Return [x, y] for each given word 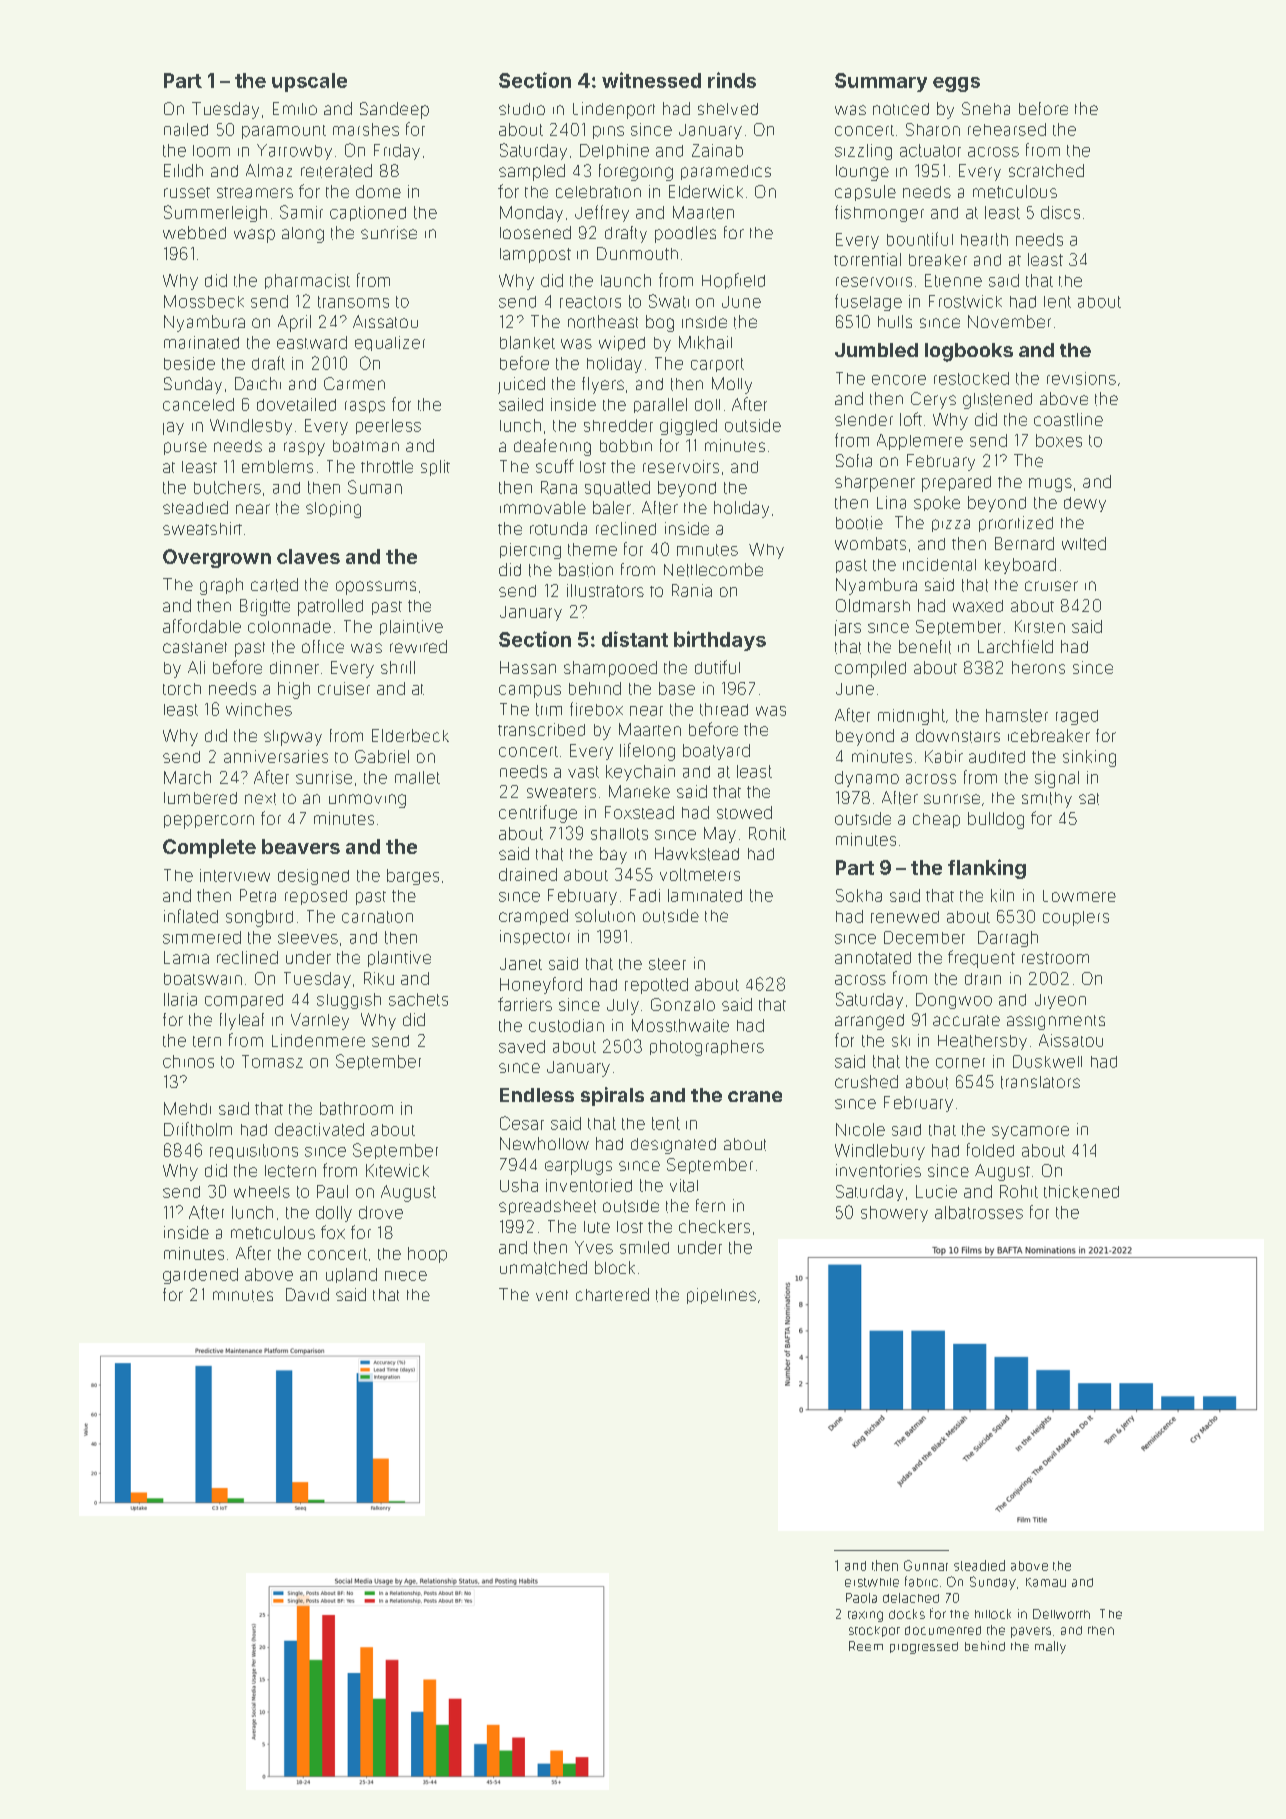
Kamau [1046, 1582]
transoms [353, 302]
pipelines [721, 1296]
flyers [603, 385]
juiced [521, 385]
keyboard [1020, 566]
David [307, 1294]
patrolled [330, 607]
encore [899, 380]
